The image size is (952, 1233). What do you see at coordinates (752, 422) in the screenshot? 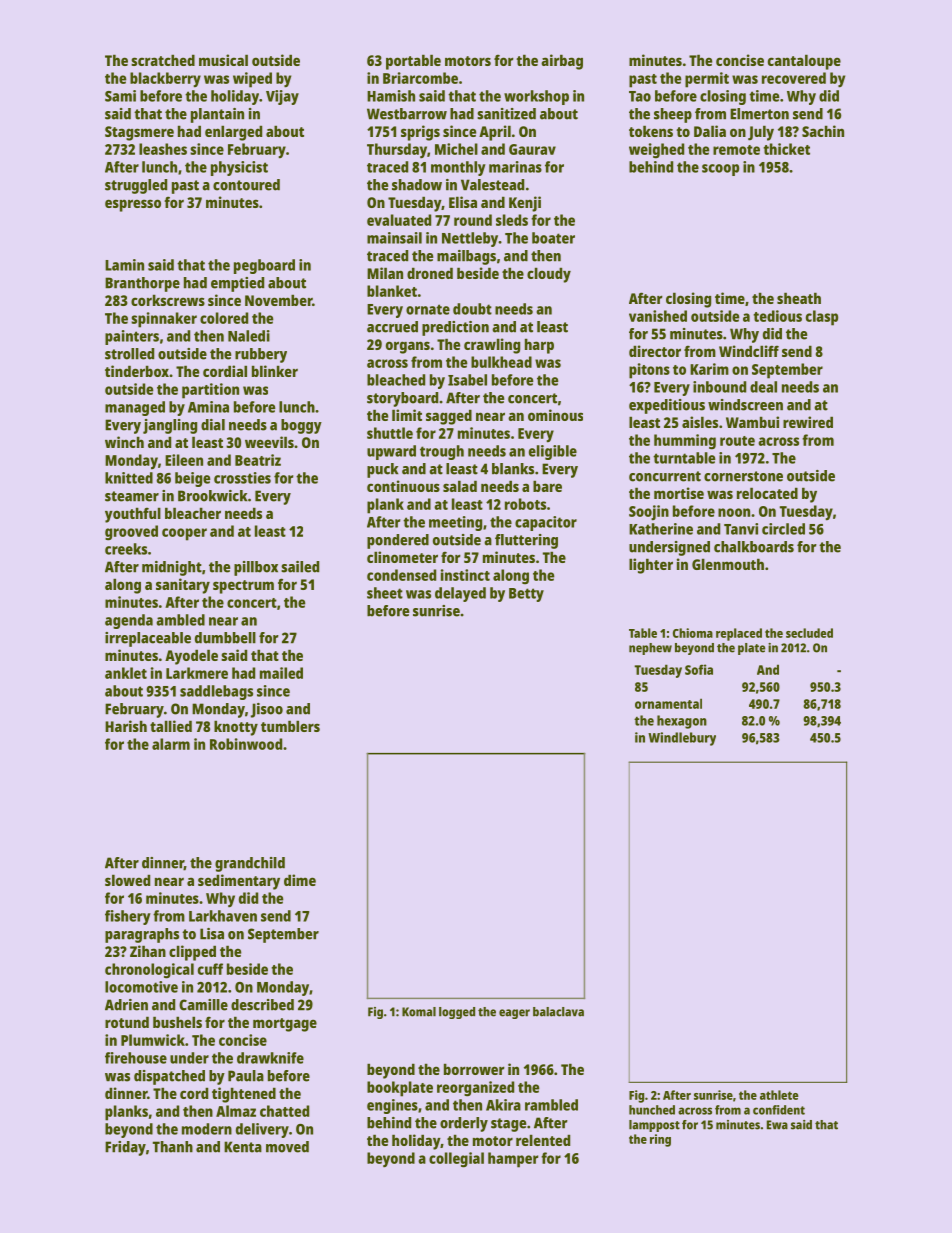
I see `Wambui` at bounding box center [752, 422].
